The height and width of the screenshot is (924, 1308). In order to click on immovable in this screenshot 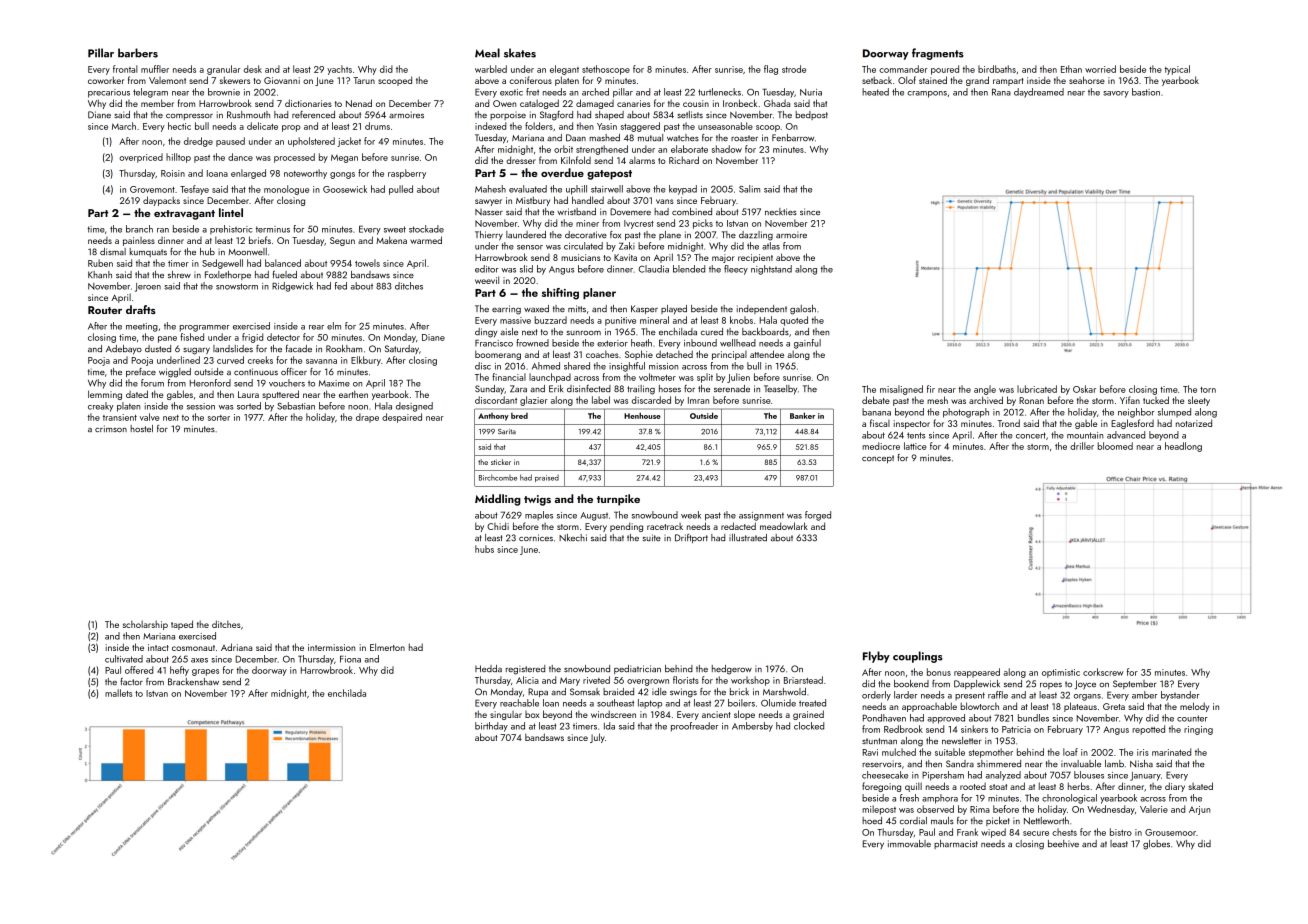, I will do `click(909, 843)`.
